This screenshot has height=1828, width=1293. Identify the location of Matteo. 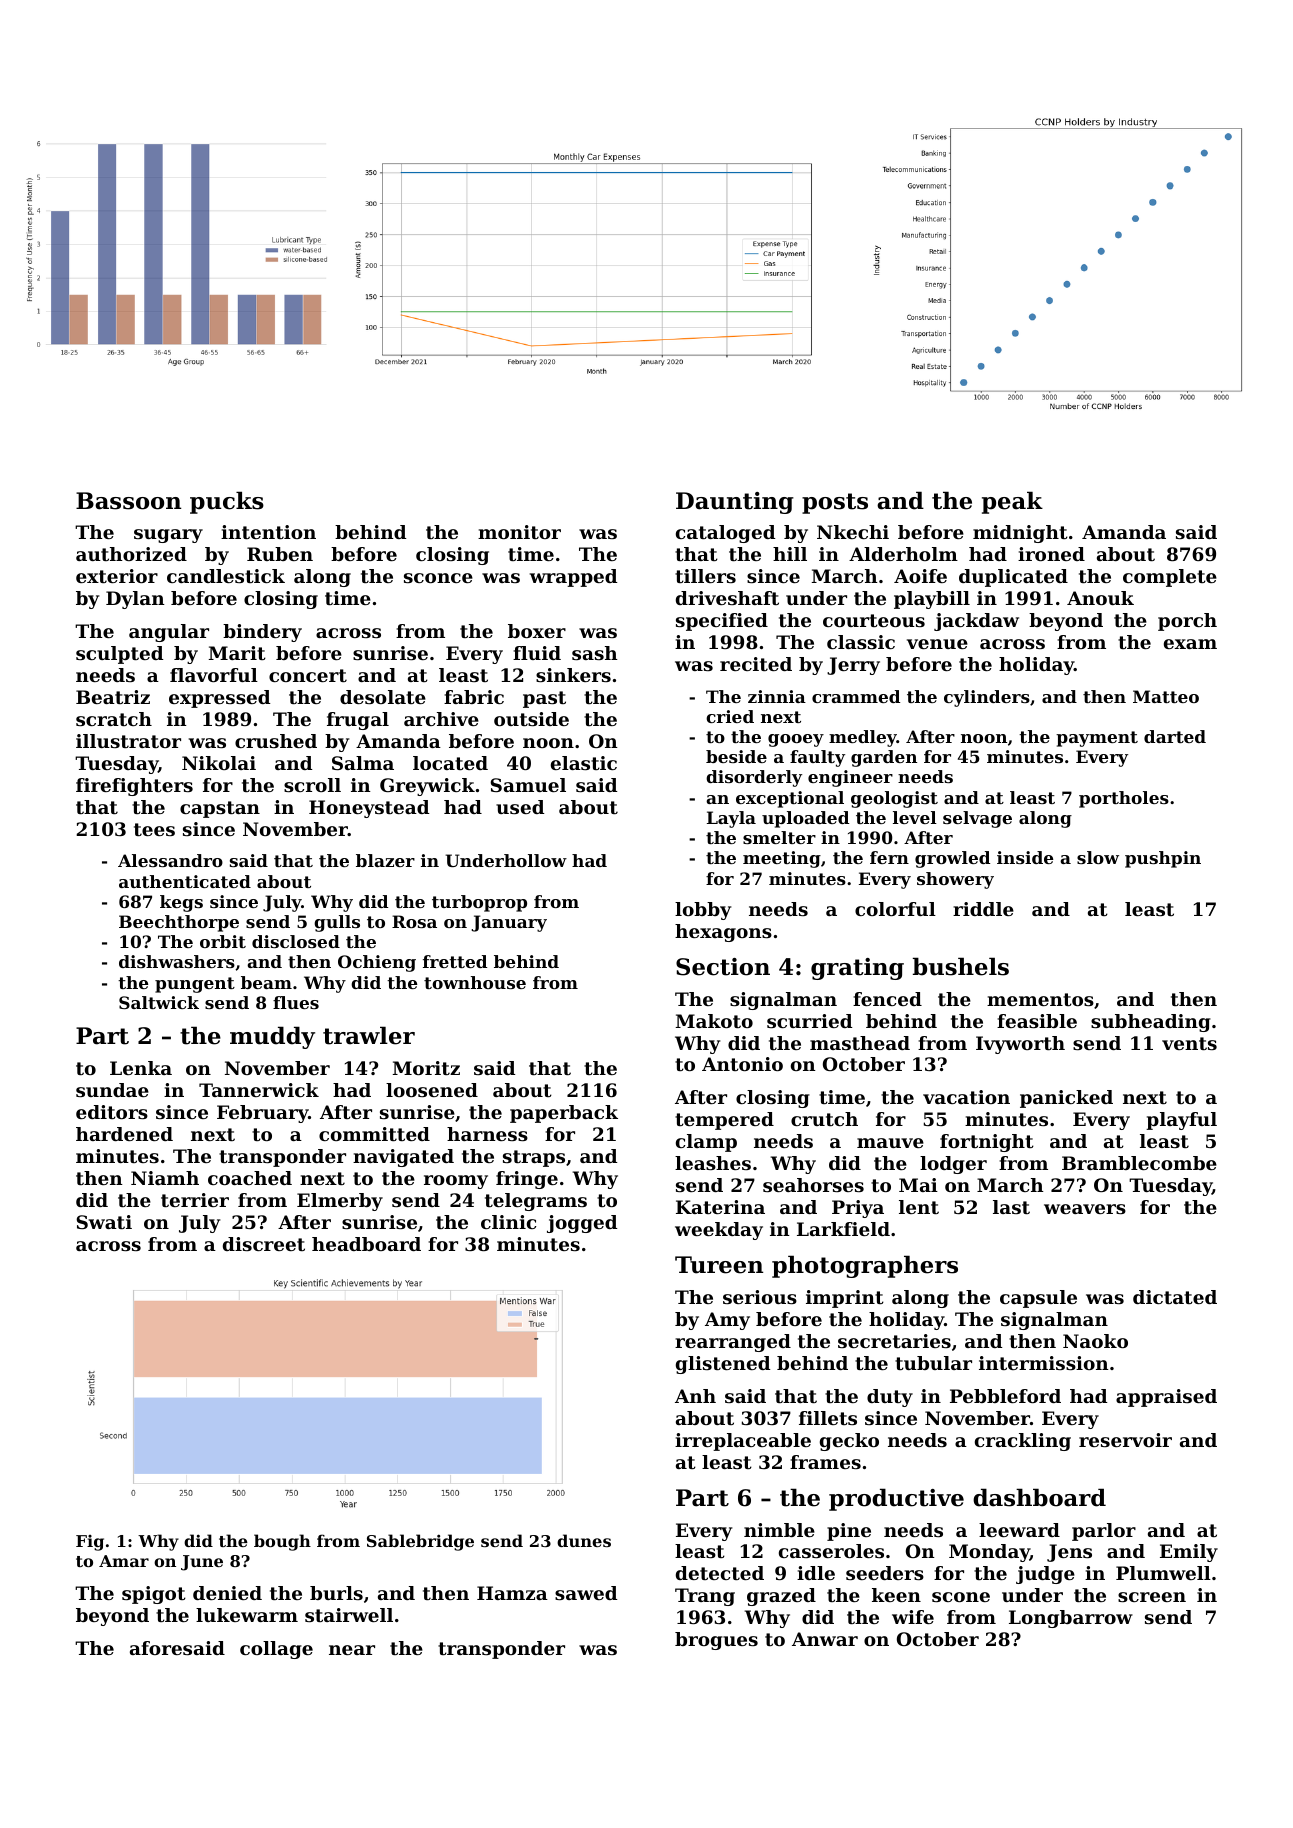
(1166, 696).
